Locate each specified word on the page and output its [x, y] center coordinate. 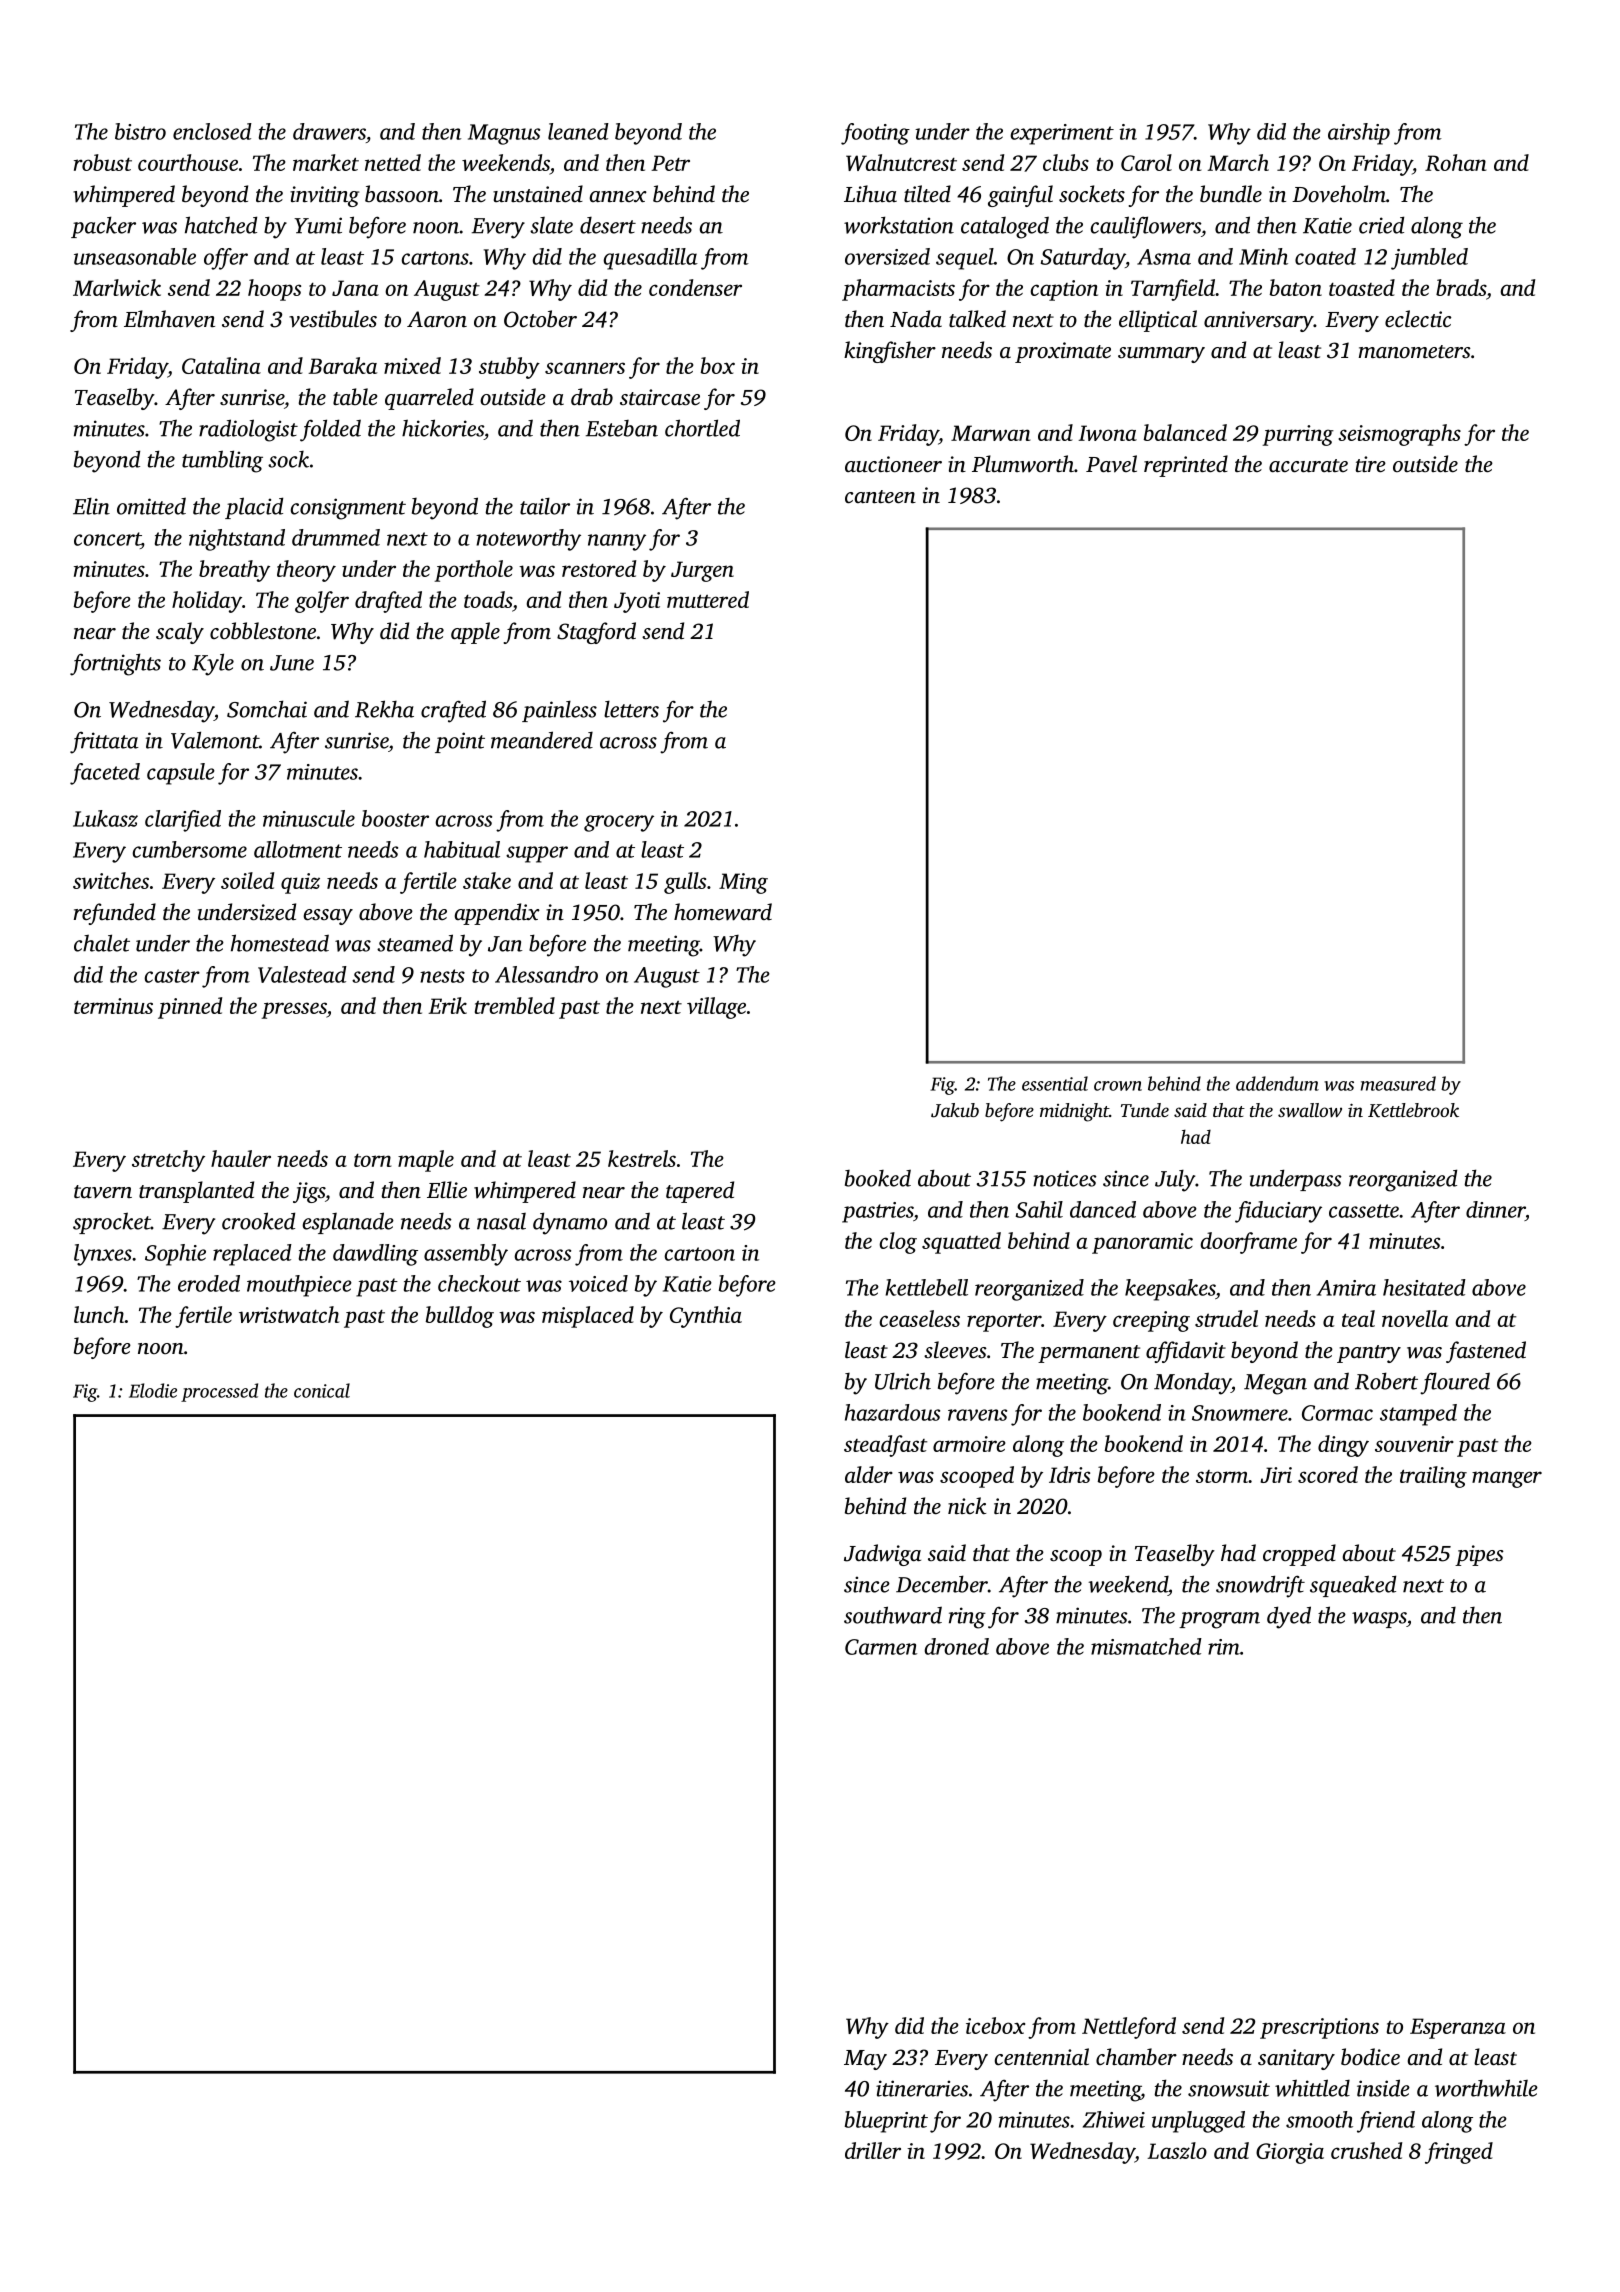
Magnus [504, 134]
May [865, 2060]
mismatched [1146, 1646]
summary [1161, 355]
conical [322, 1390]
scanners [585, 368]
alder [869, 1474]
